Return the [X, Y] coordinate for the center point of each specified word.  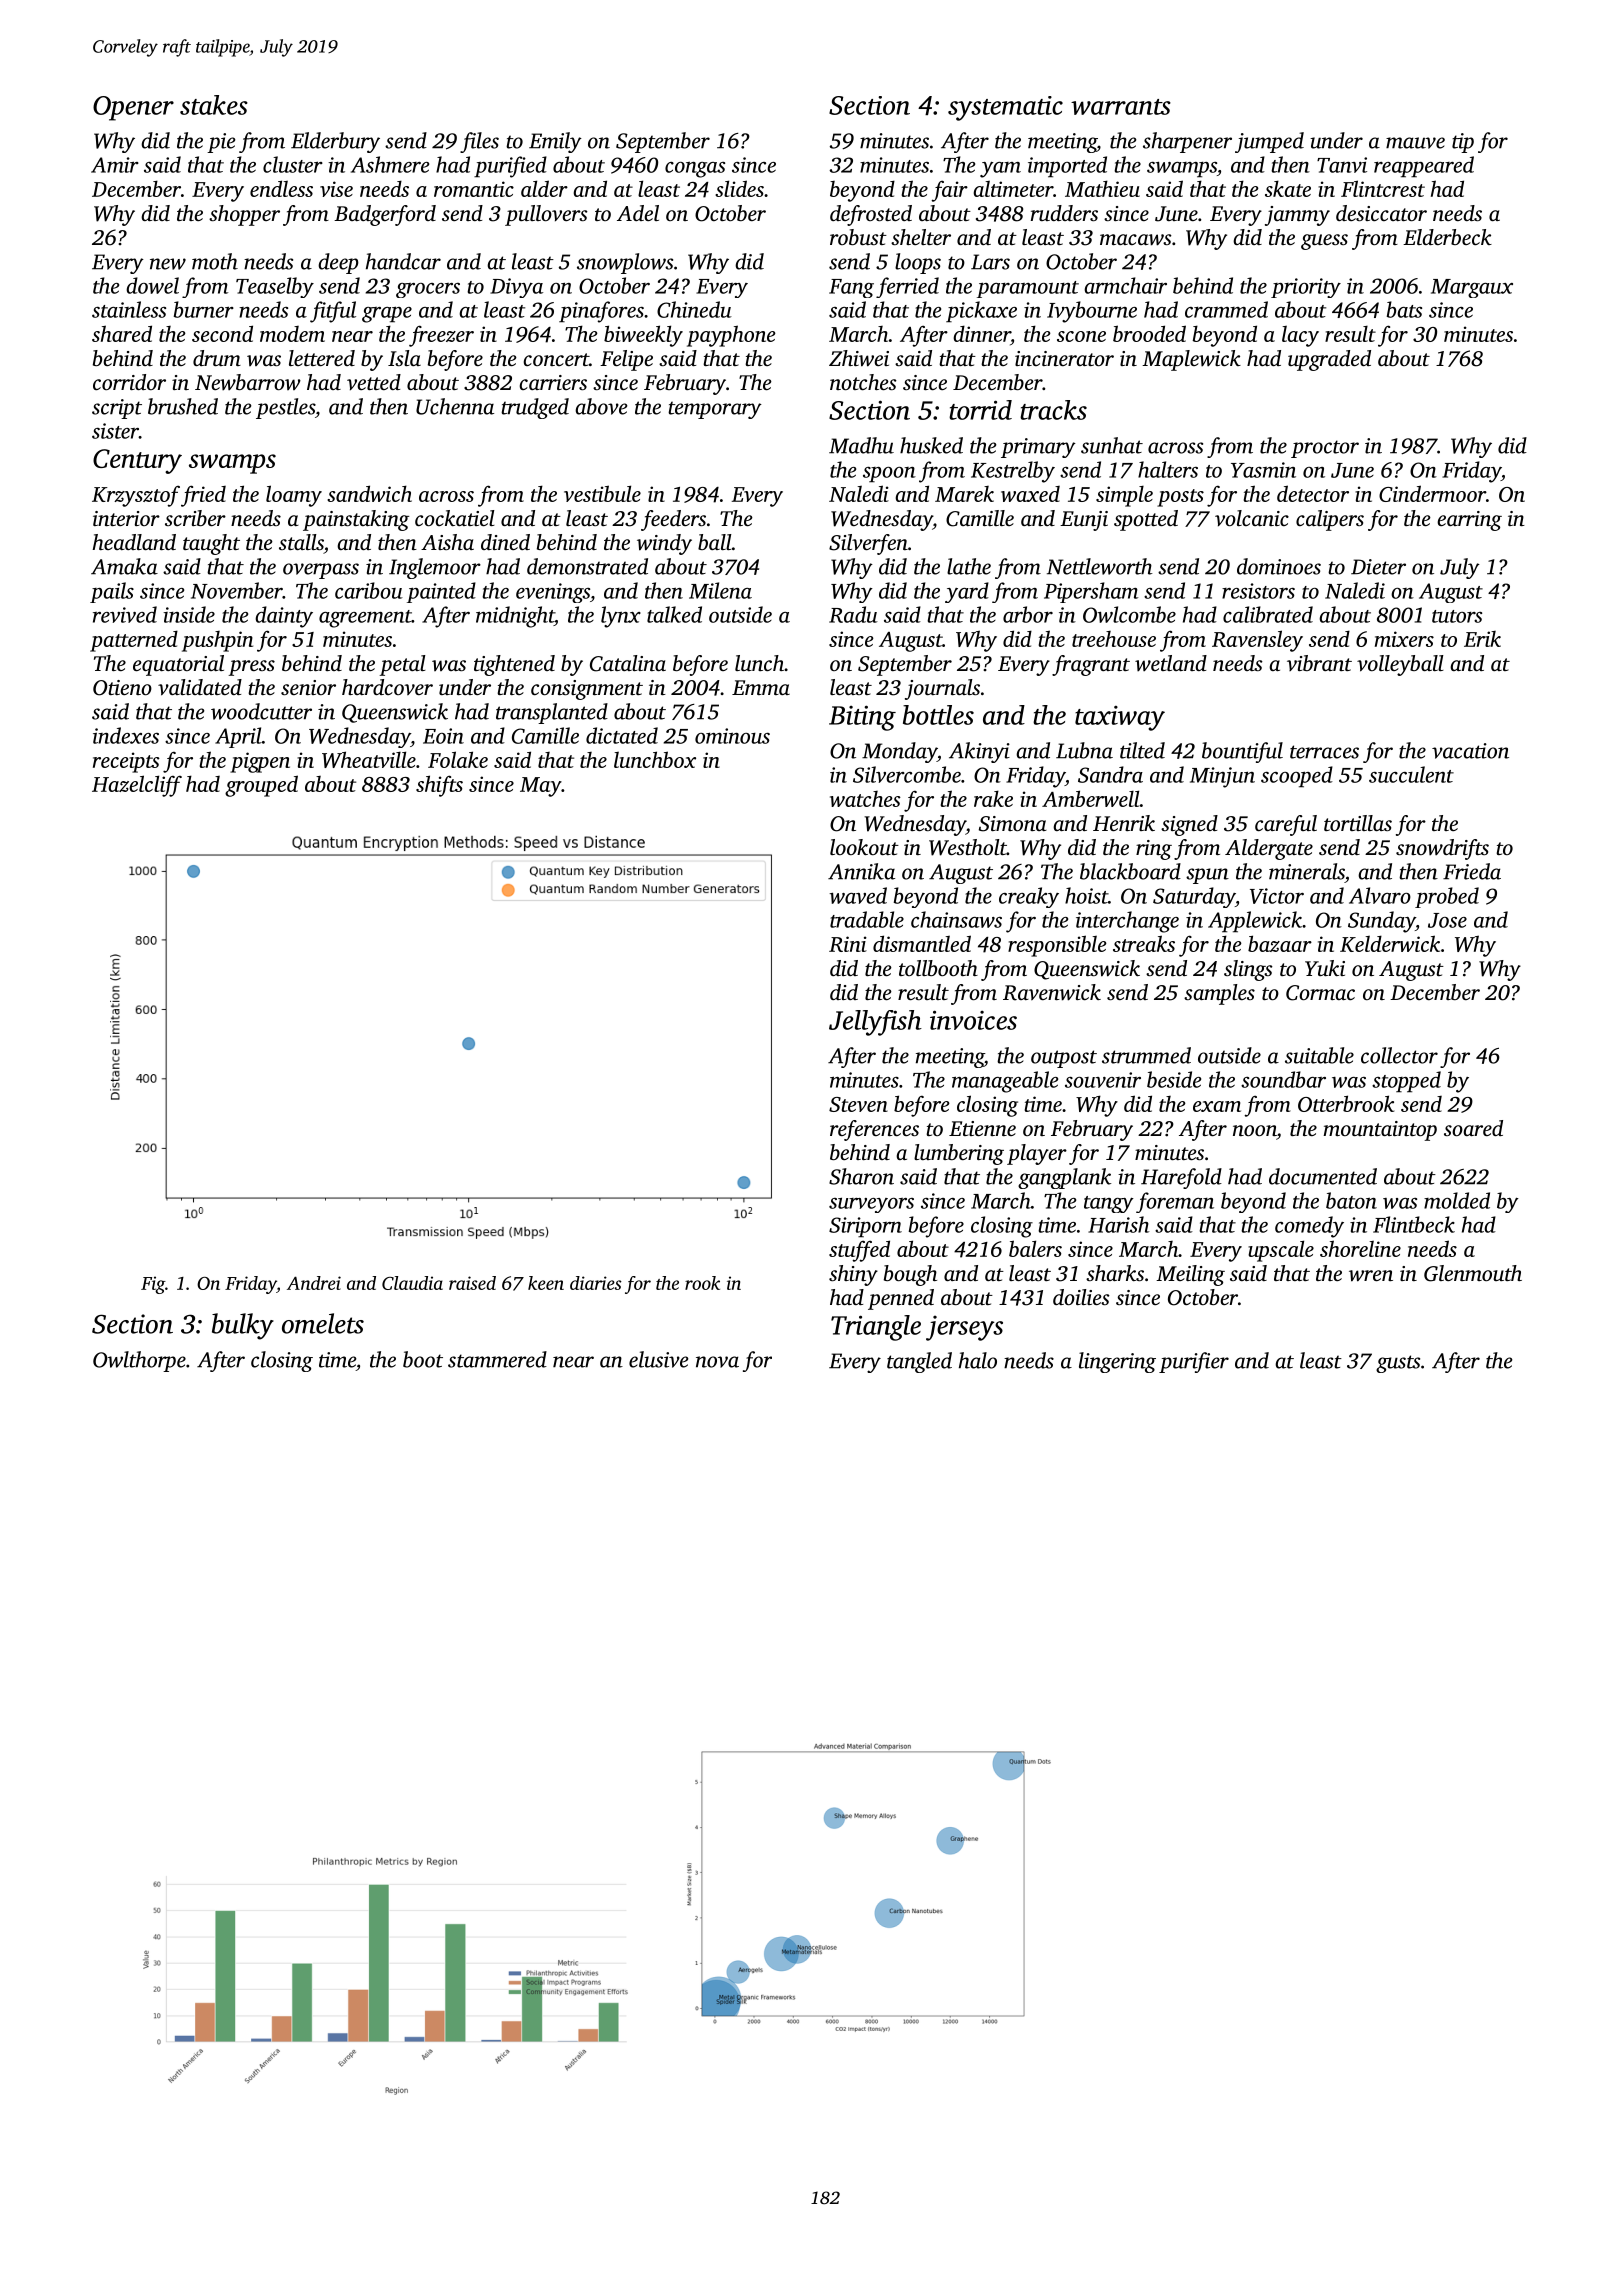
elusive [658, 1359]
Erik [1482, 639]
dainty [284, 617]
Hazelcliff [137, 786]
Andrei [314, 1283]
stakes [214, 105]
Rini [848, 944]
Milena [720, 590]
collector [1399, 1055]
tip [1463, 143]
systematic [1005, 108]
